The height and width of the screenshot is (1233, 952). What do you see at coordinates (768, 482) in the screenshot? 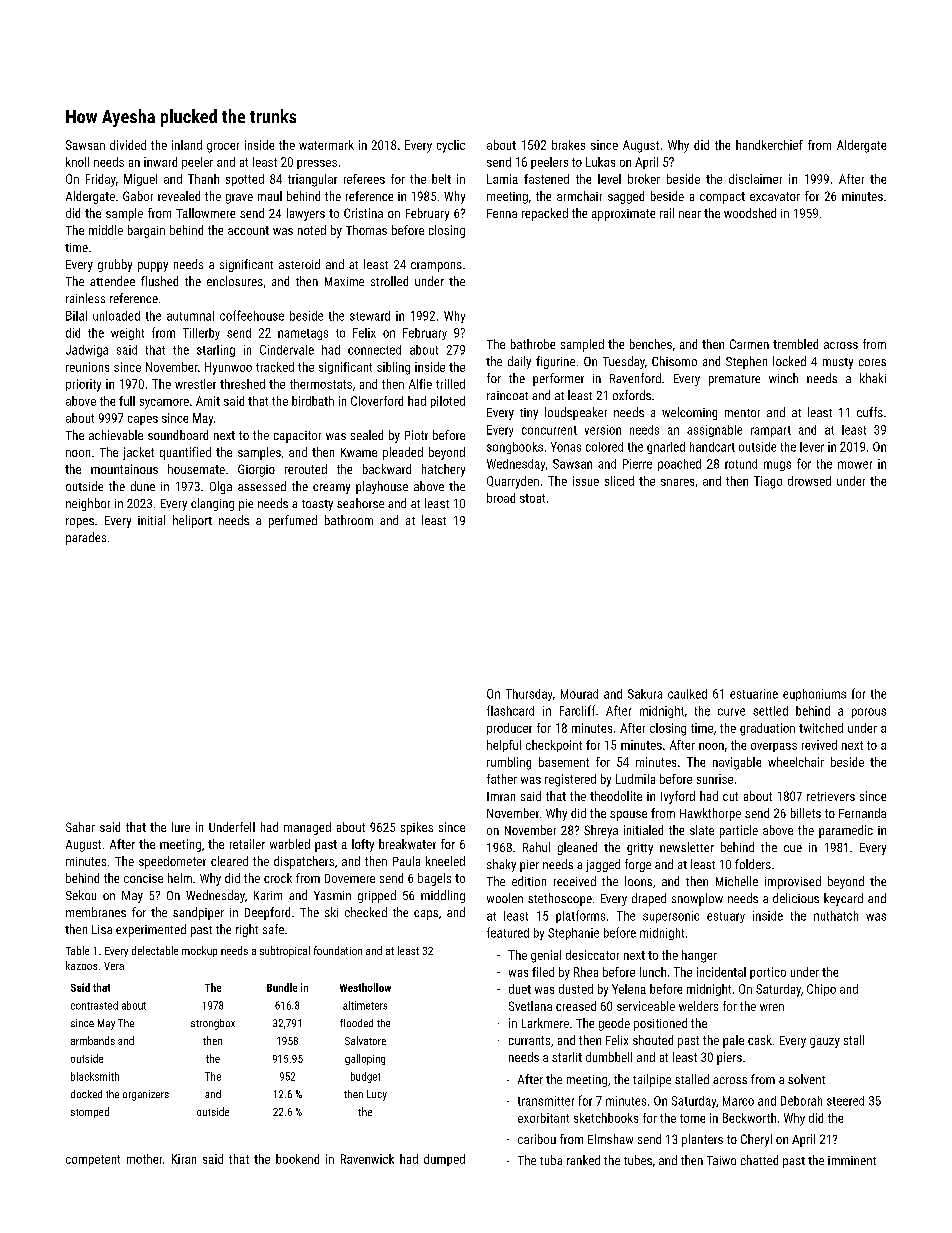
I see `Tiago` at bounding box center [768, 482].
